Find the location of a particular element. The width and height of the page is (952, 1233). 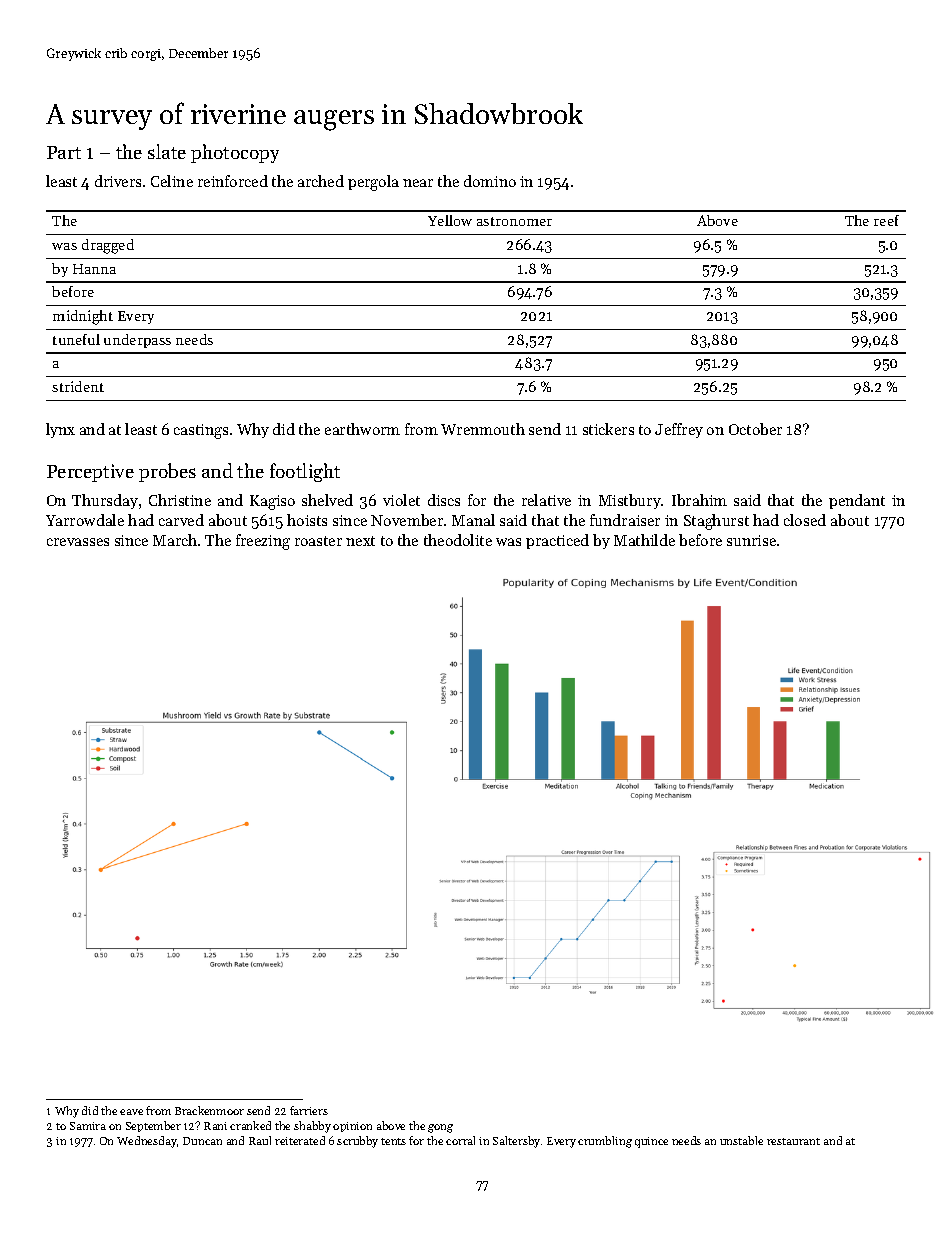

restaurant is located at coordinates (793, 1141).
